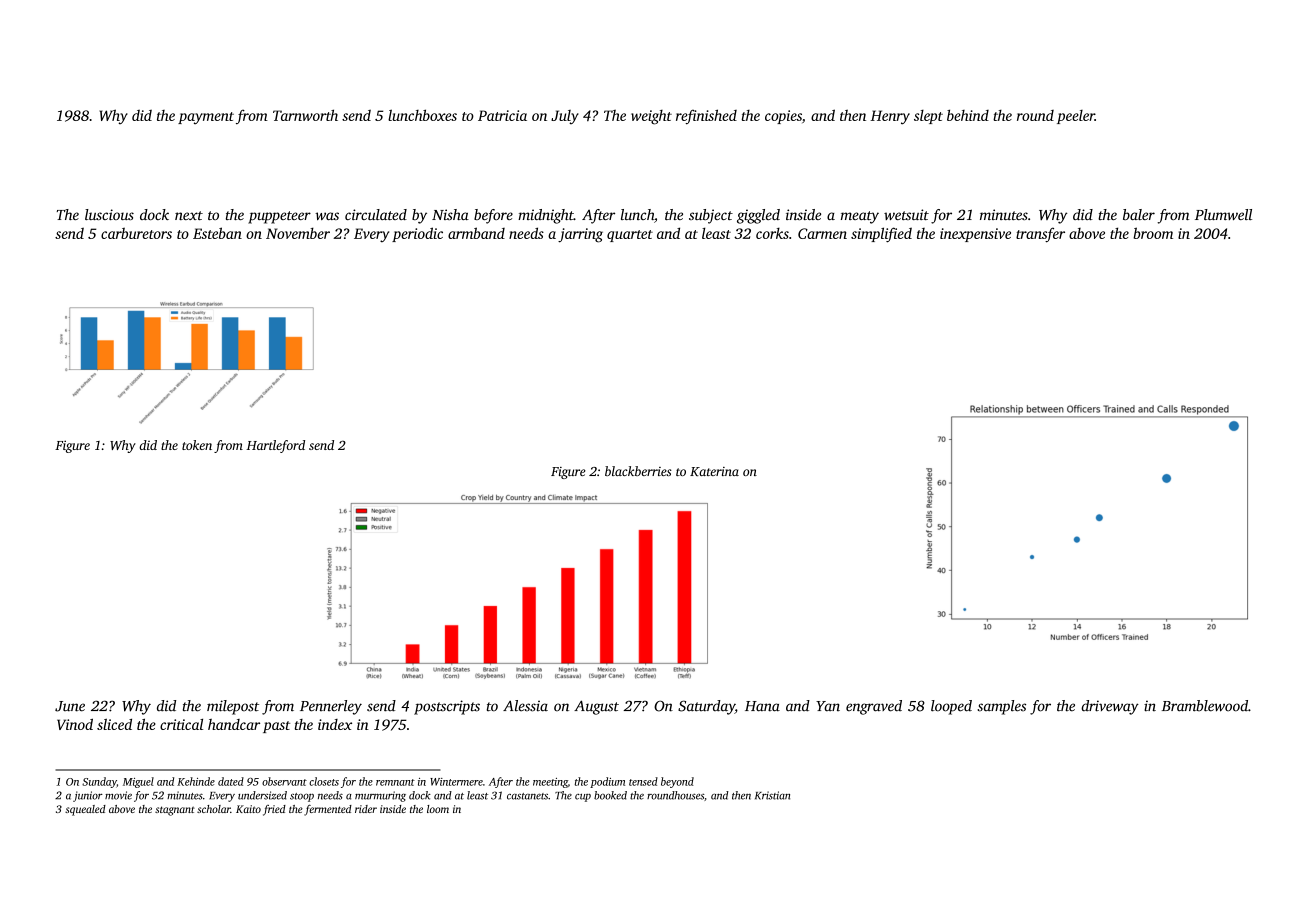 This screenshot has height=924, width=1308. I want to click on cup, so click(583, 798).
